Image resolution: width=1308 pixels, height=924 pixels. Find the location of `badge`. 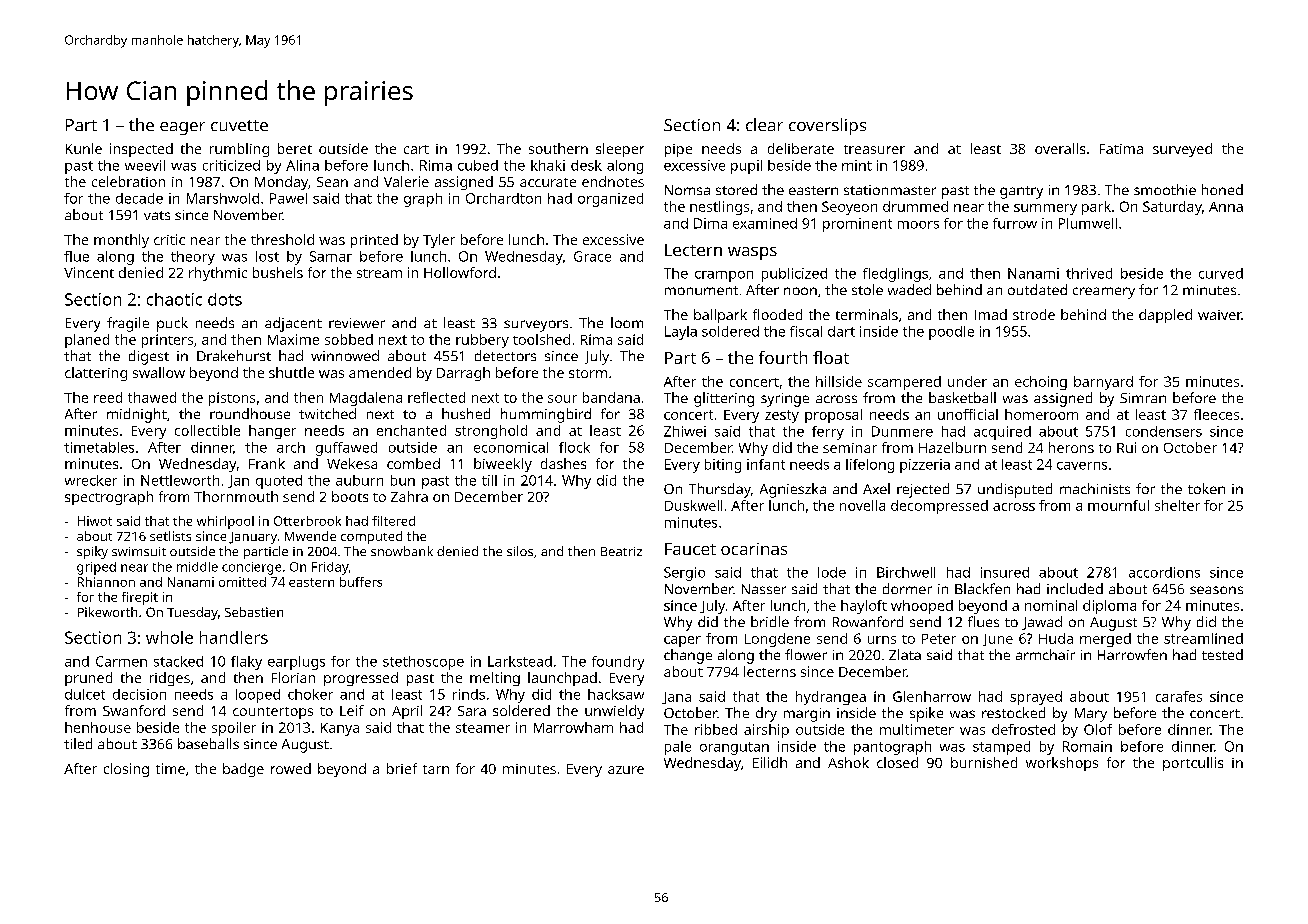

badge is located at coordinates (243, 770).
